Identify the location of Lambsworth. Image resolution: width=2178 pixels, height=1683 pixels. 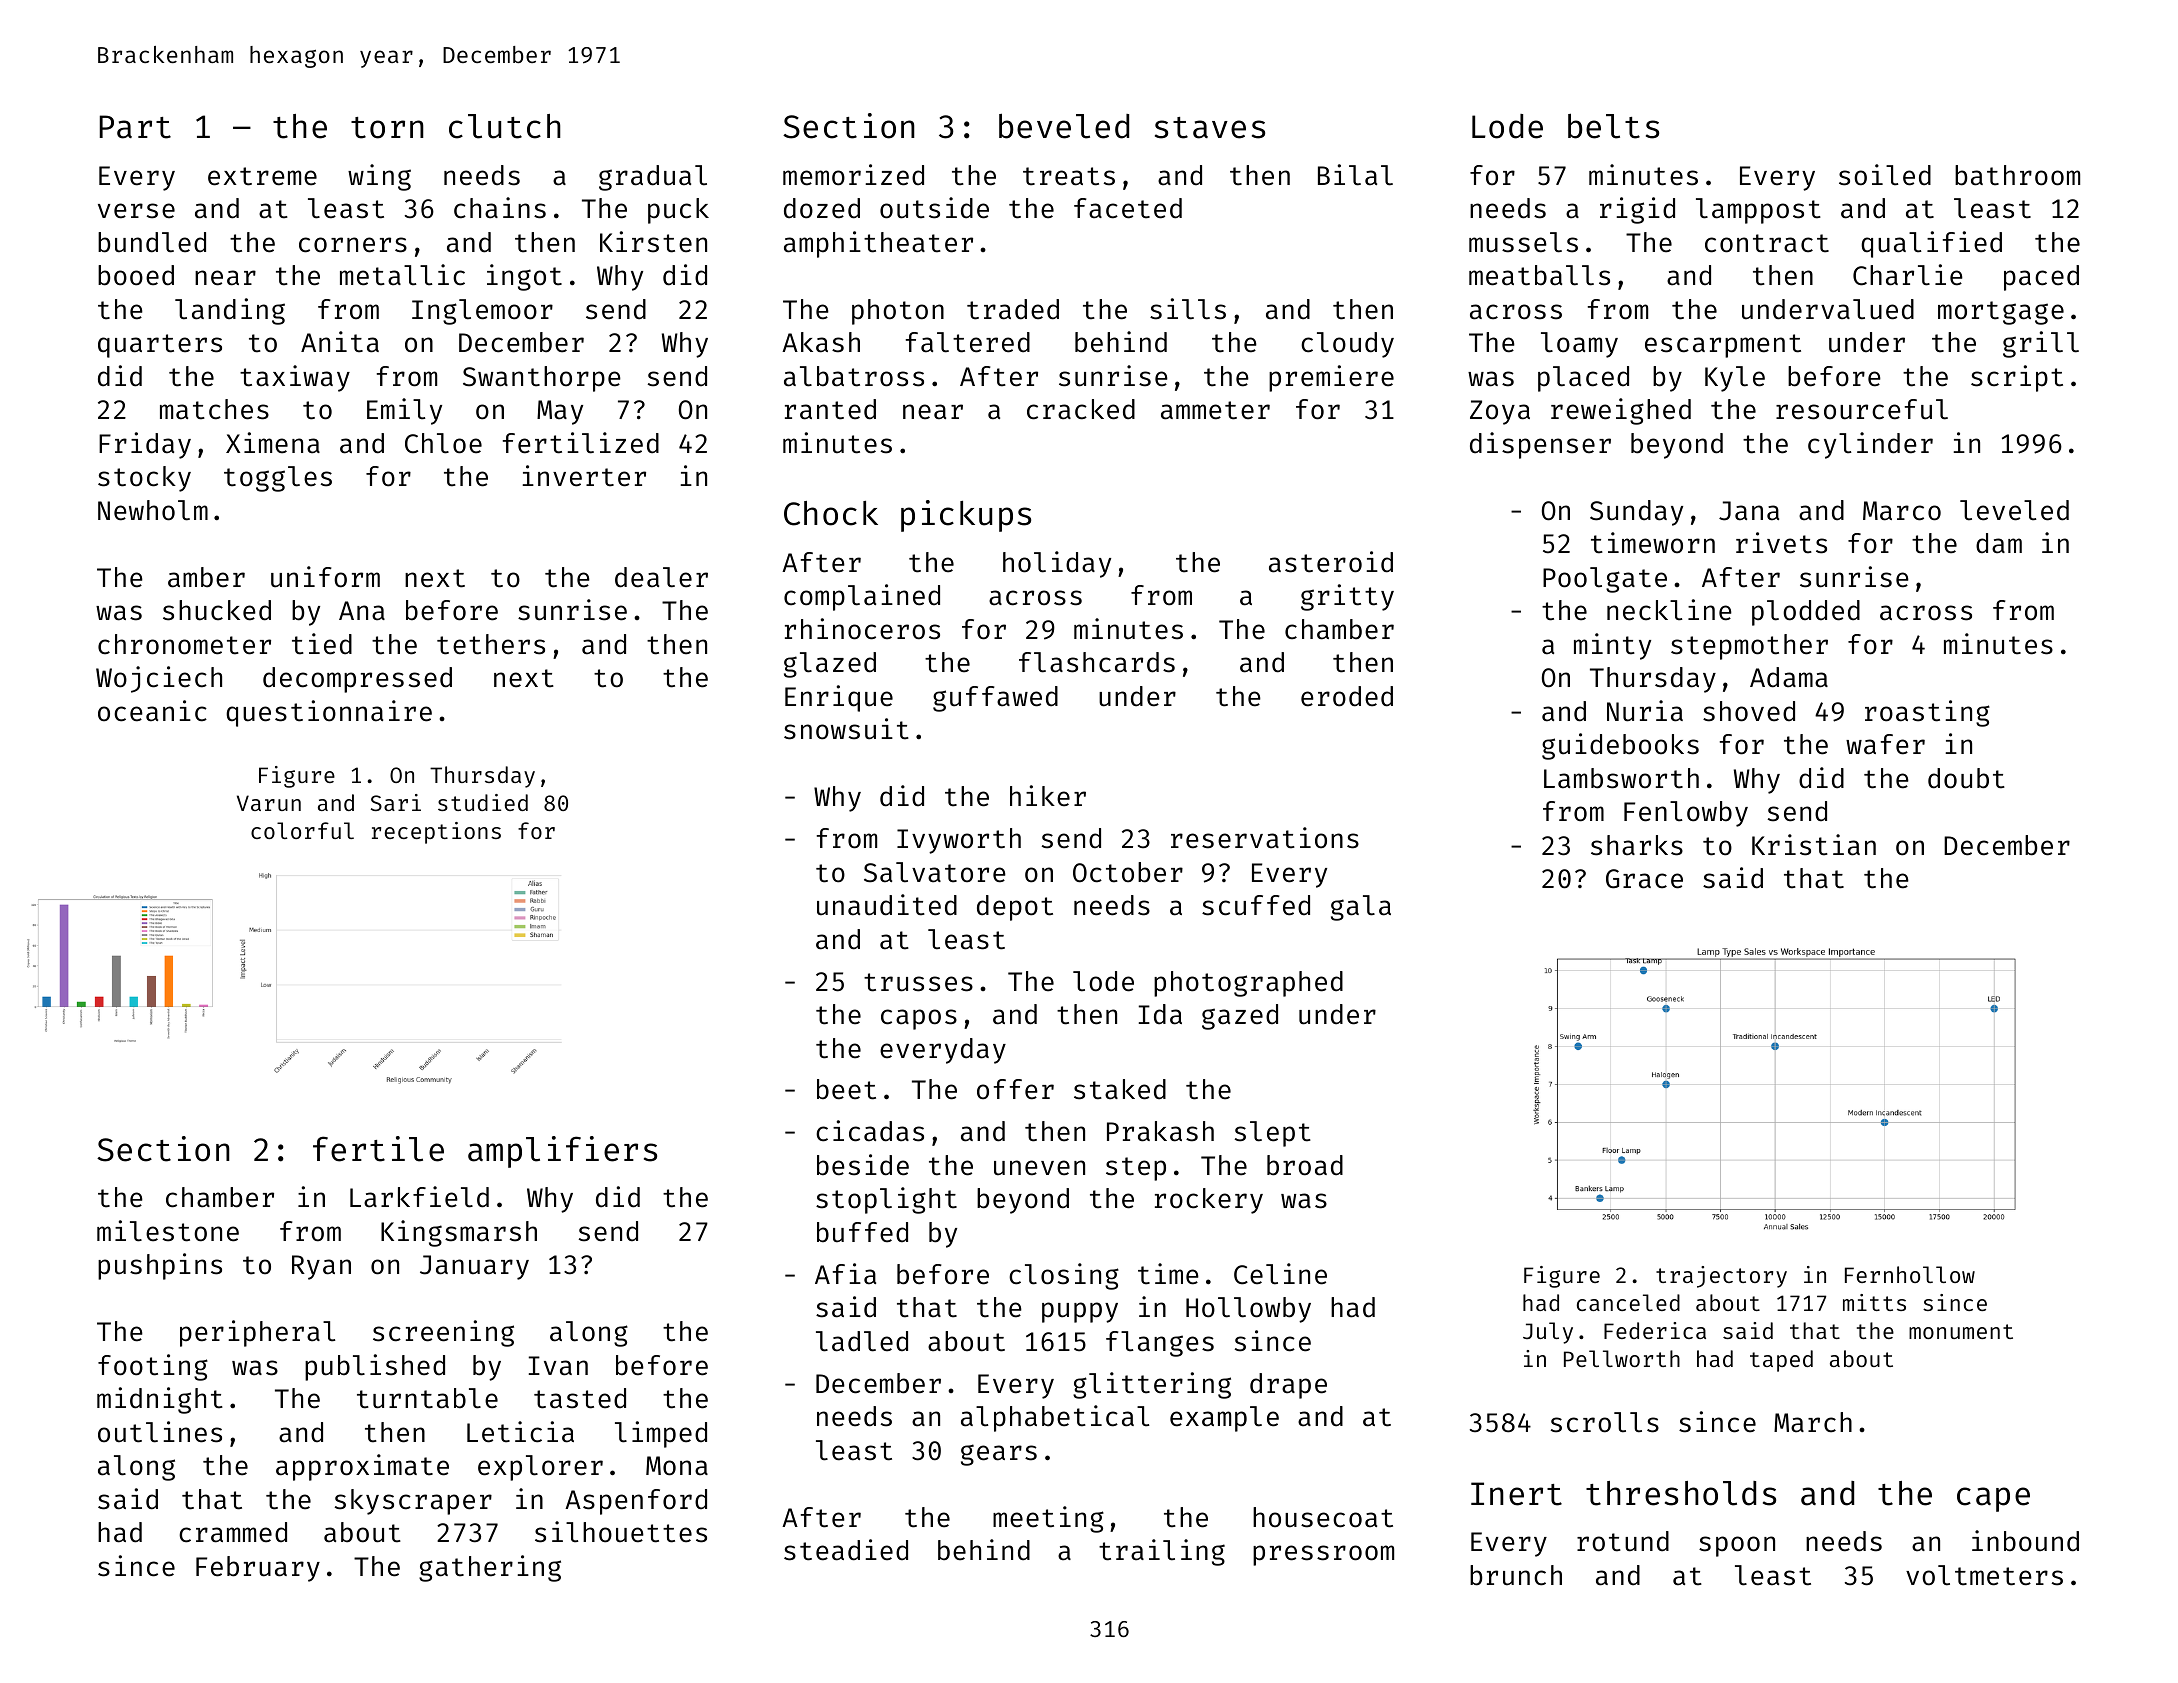
(1621, 778).
